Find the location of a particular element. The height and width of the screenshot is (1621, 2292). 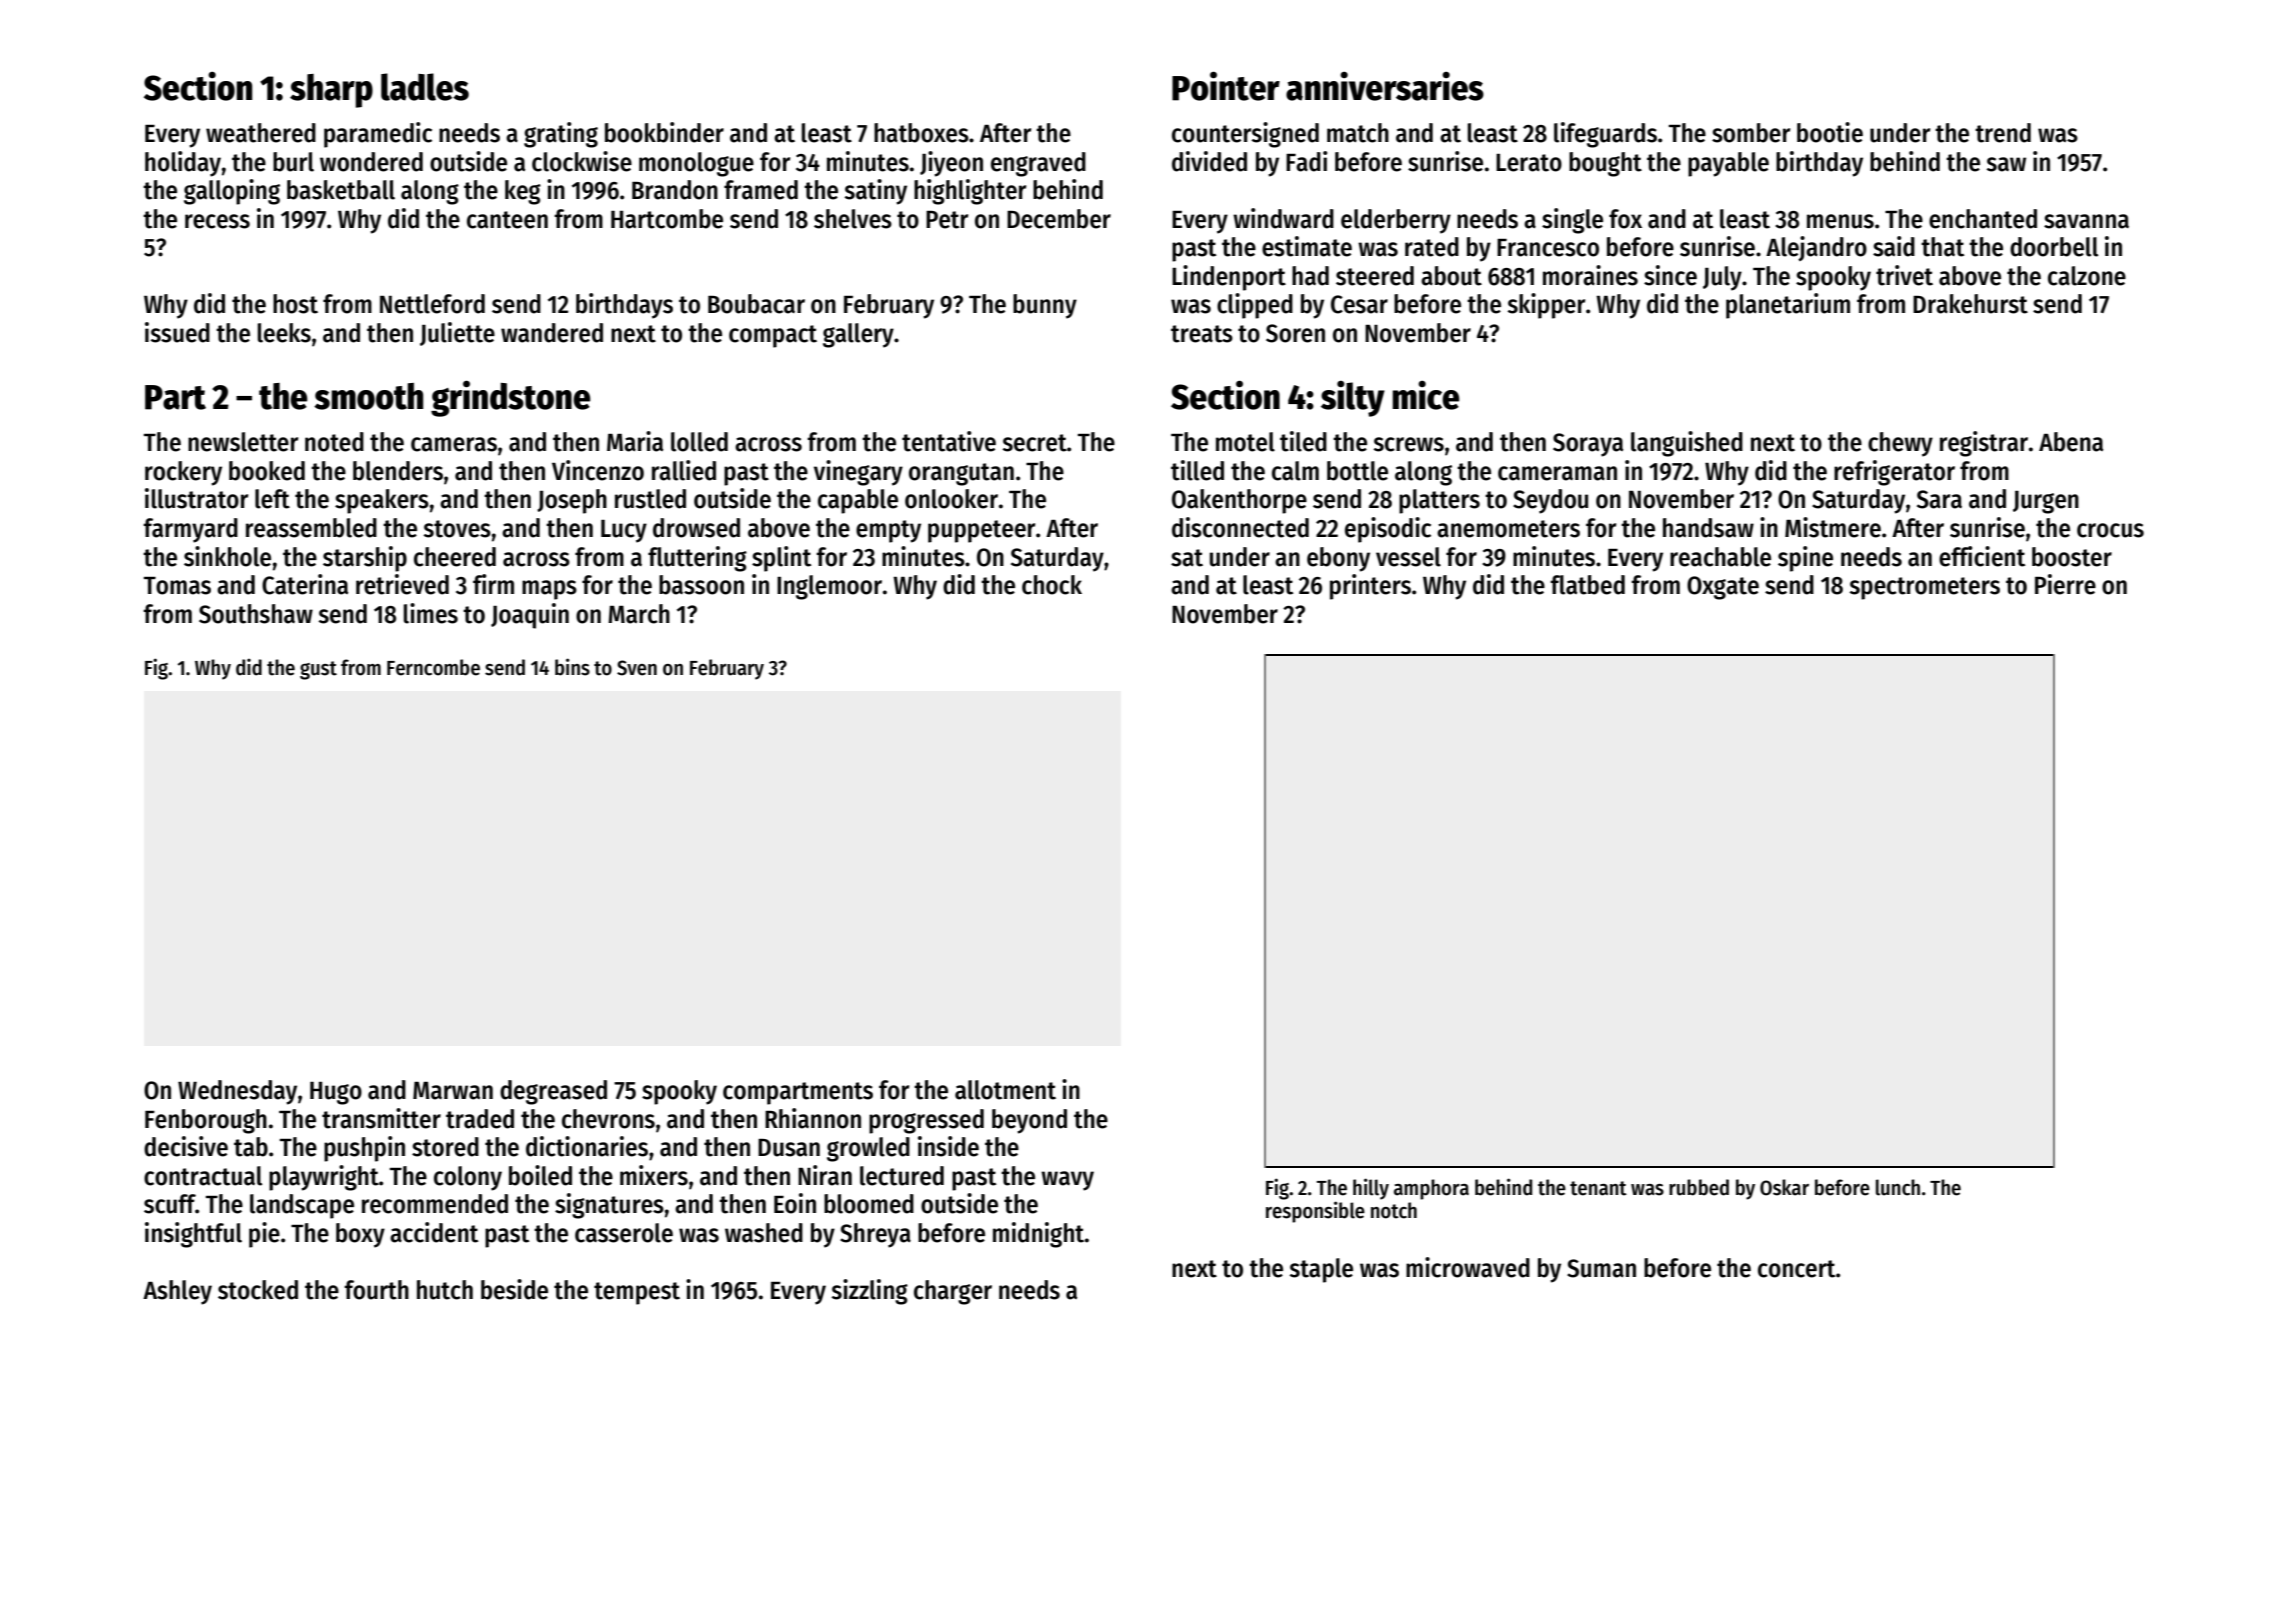

Pierre is located at coordinates (2065, 584).
